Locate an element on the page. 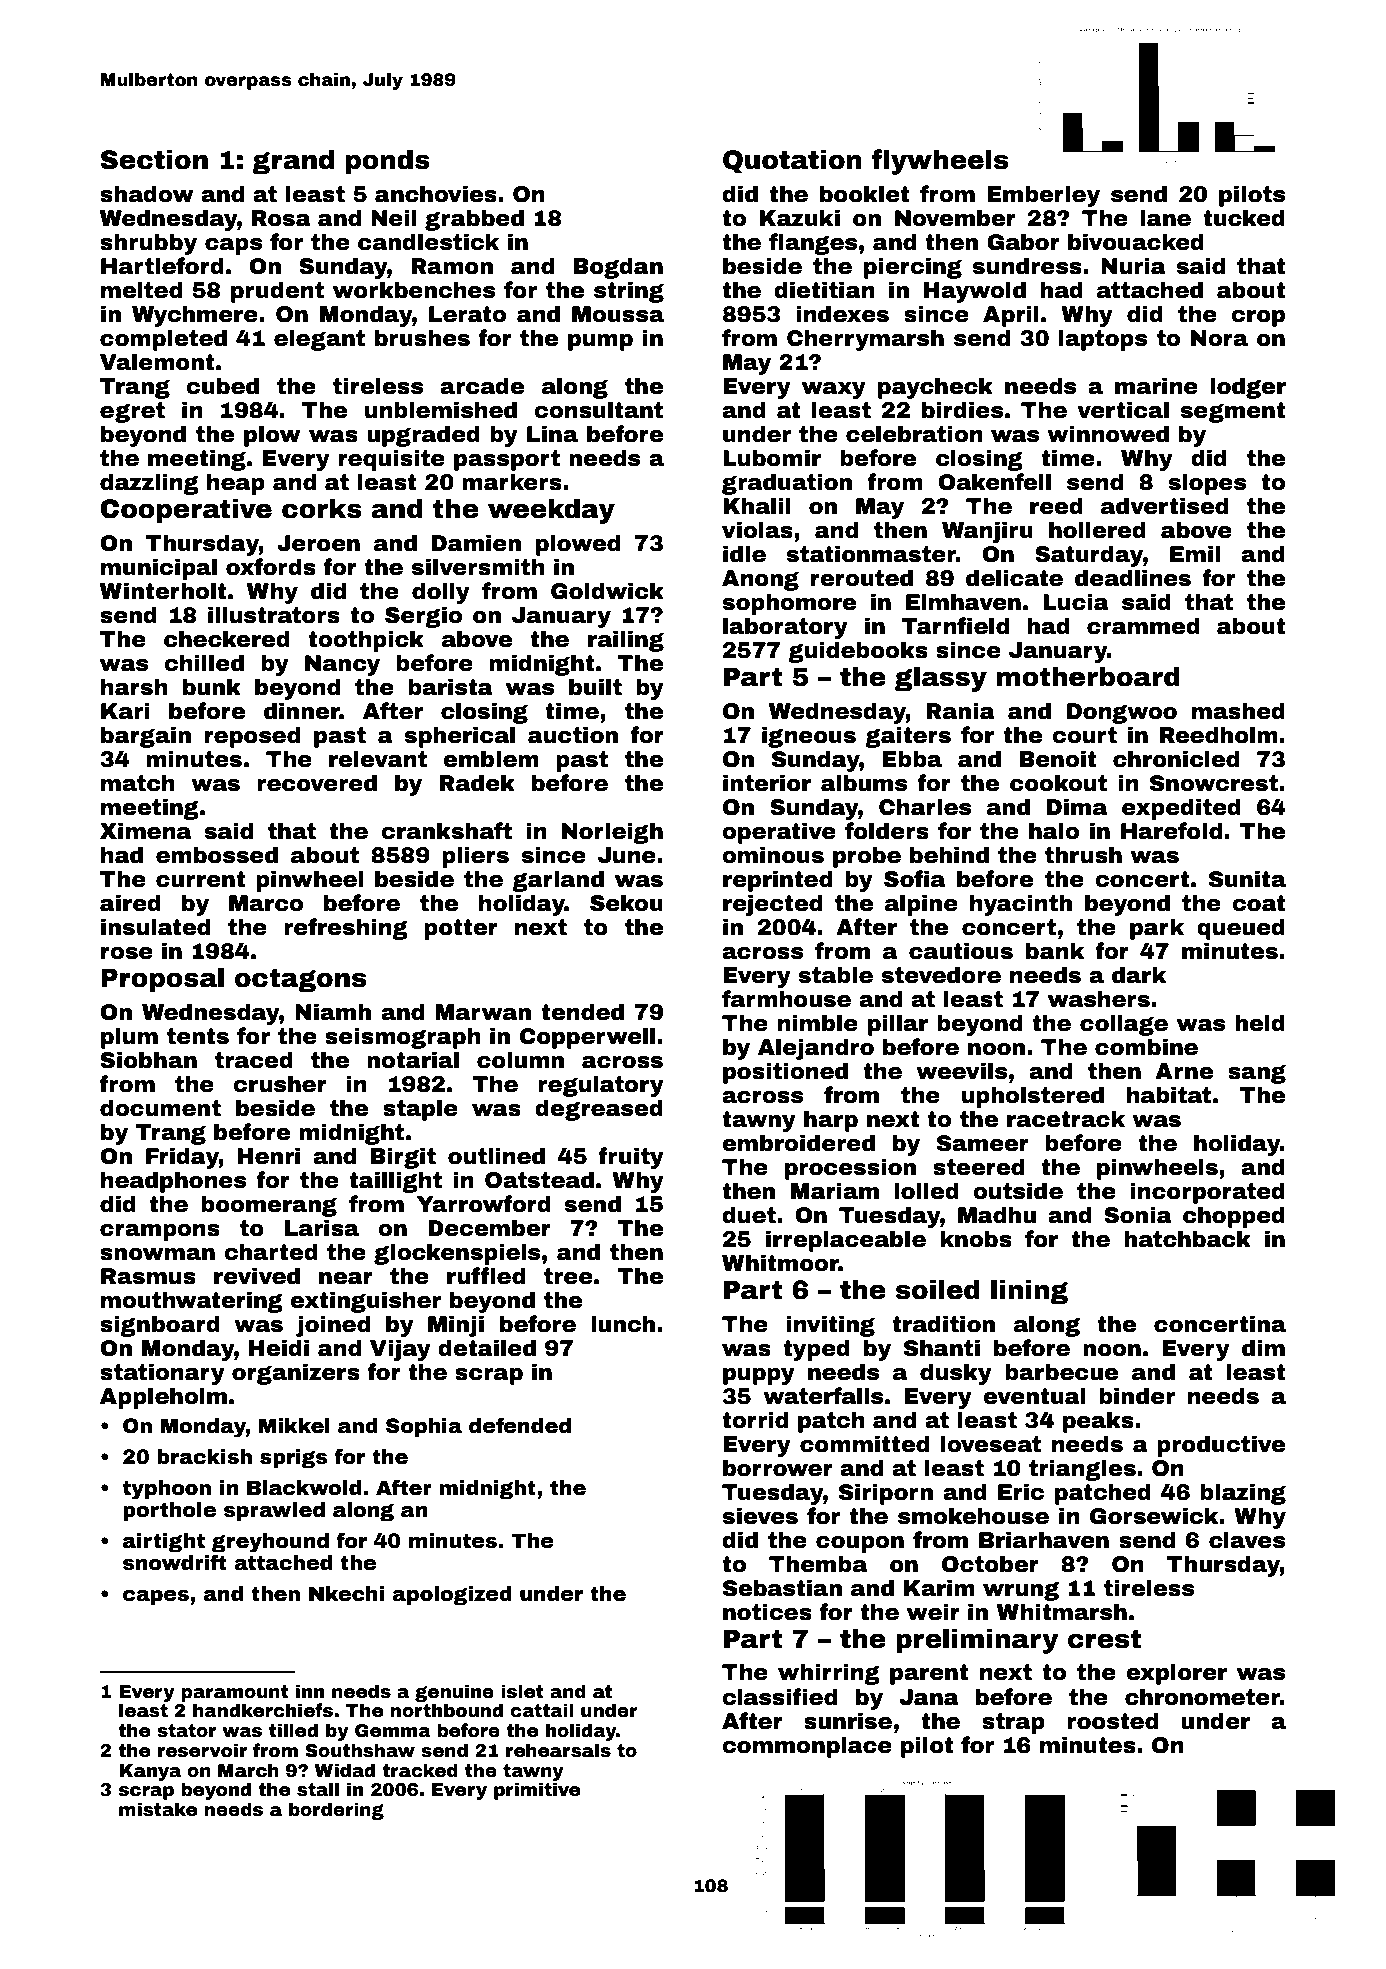 This document has height=1969, width=1386. ponds is located at coordinates (388, 162).
